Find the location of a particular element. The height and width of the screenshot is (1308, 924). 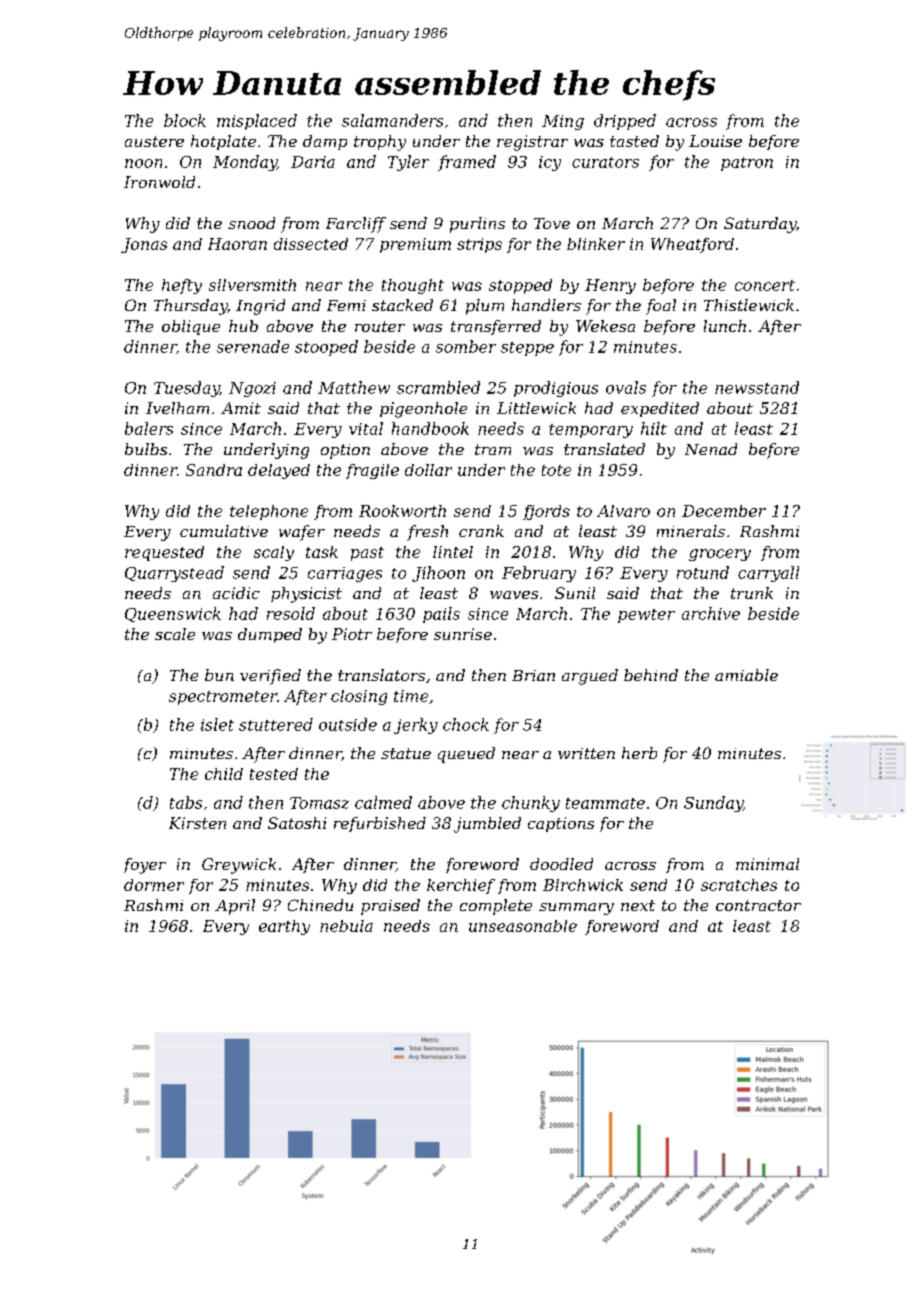

jumbled is located at coordinates (487, 825).
